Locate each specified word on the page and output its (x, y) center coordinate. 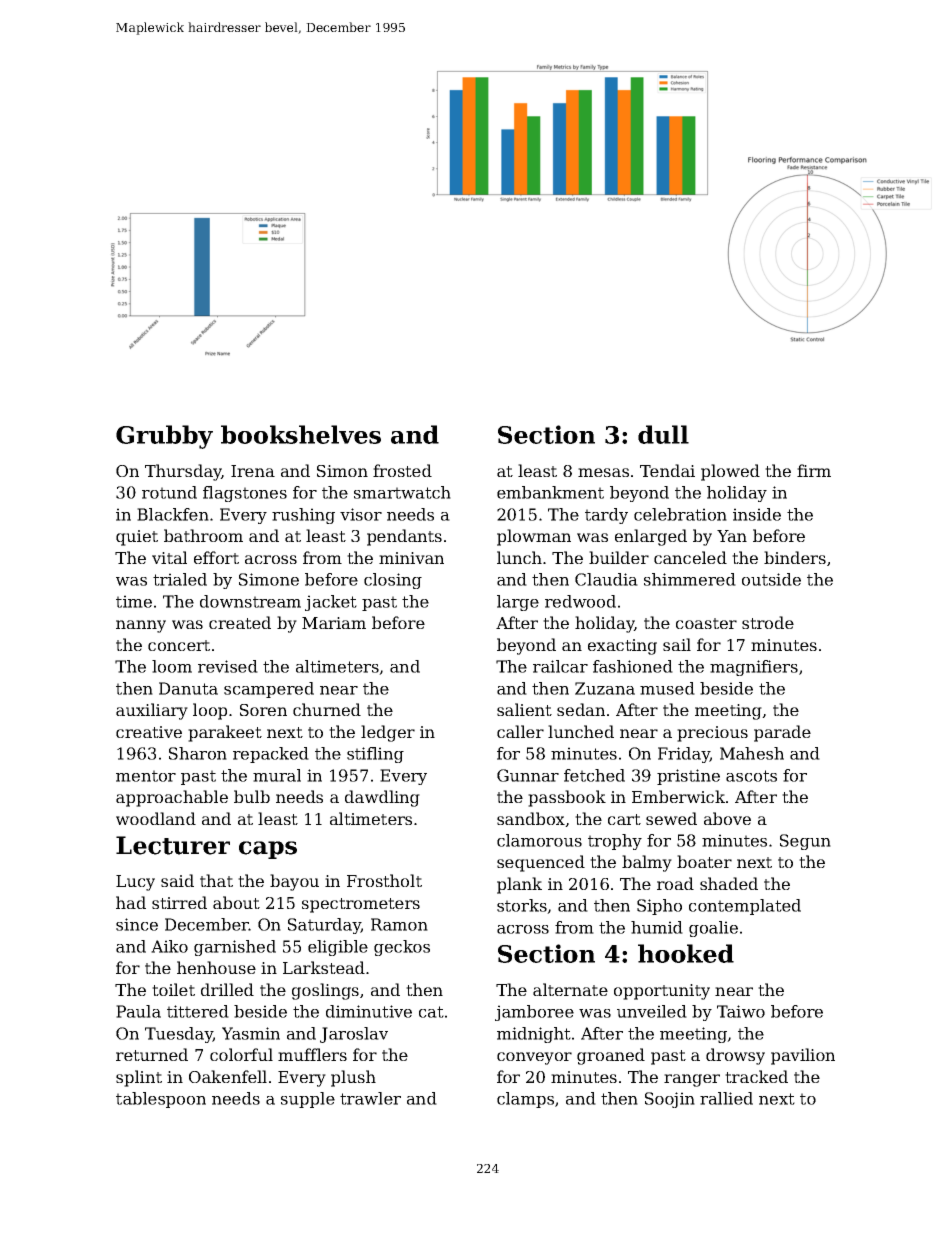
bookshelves (301, 434)
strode (768, 622)
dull (663, 434)
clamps (525, 1100)
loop (210, 711)
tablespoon (161, 1100)
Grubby (164, 437)
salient (524, 709)
